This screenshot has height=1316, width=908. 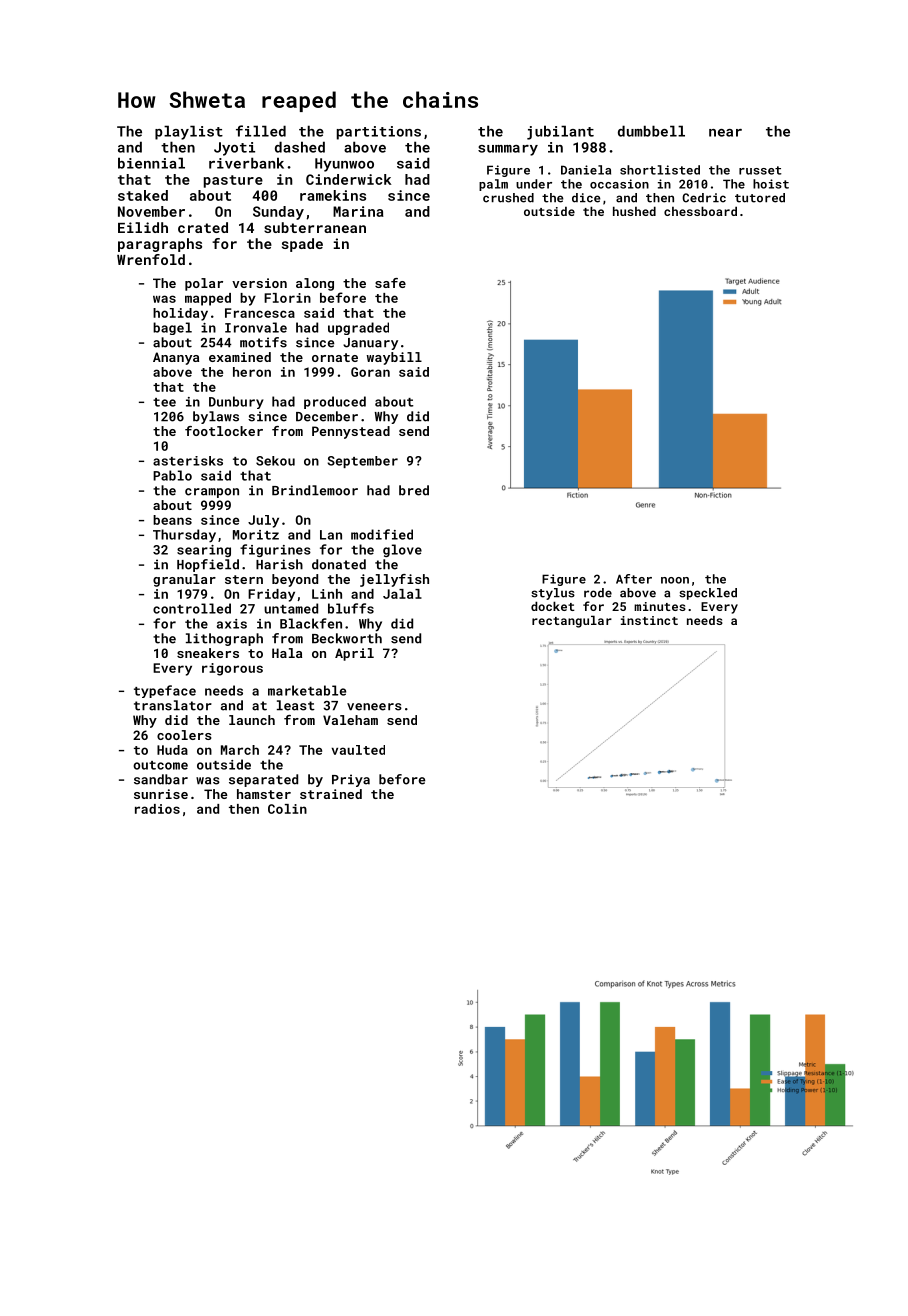 What do you see at coordinates (287, 809) in the screenshot?
I see `Colin` at bounding box center [287, 809].
